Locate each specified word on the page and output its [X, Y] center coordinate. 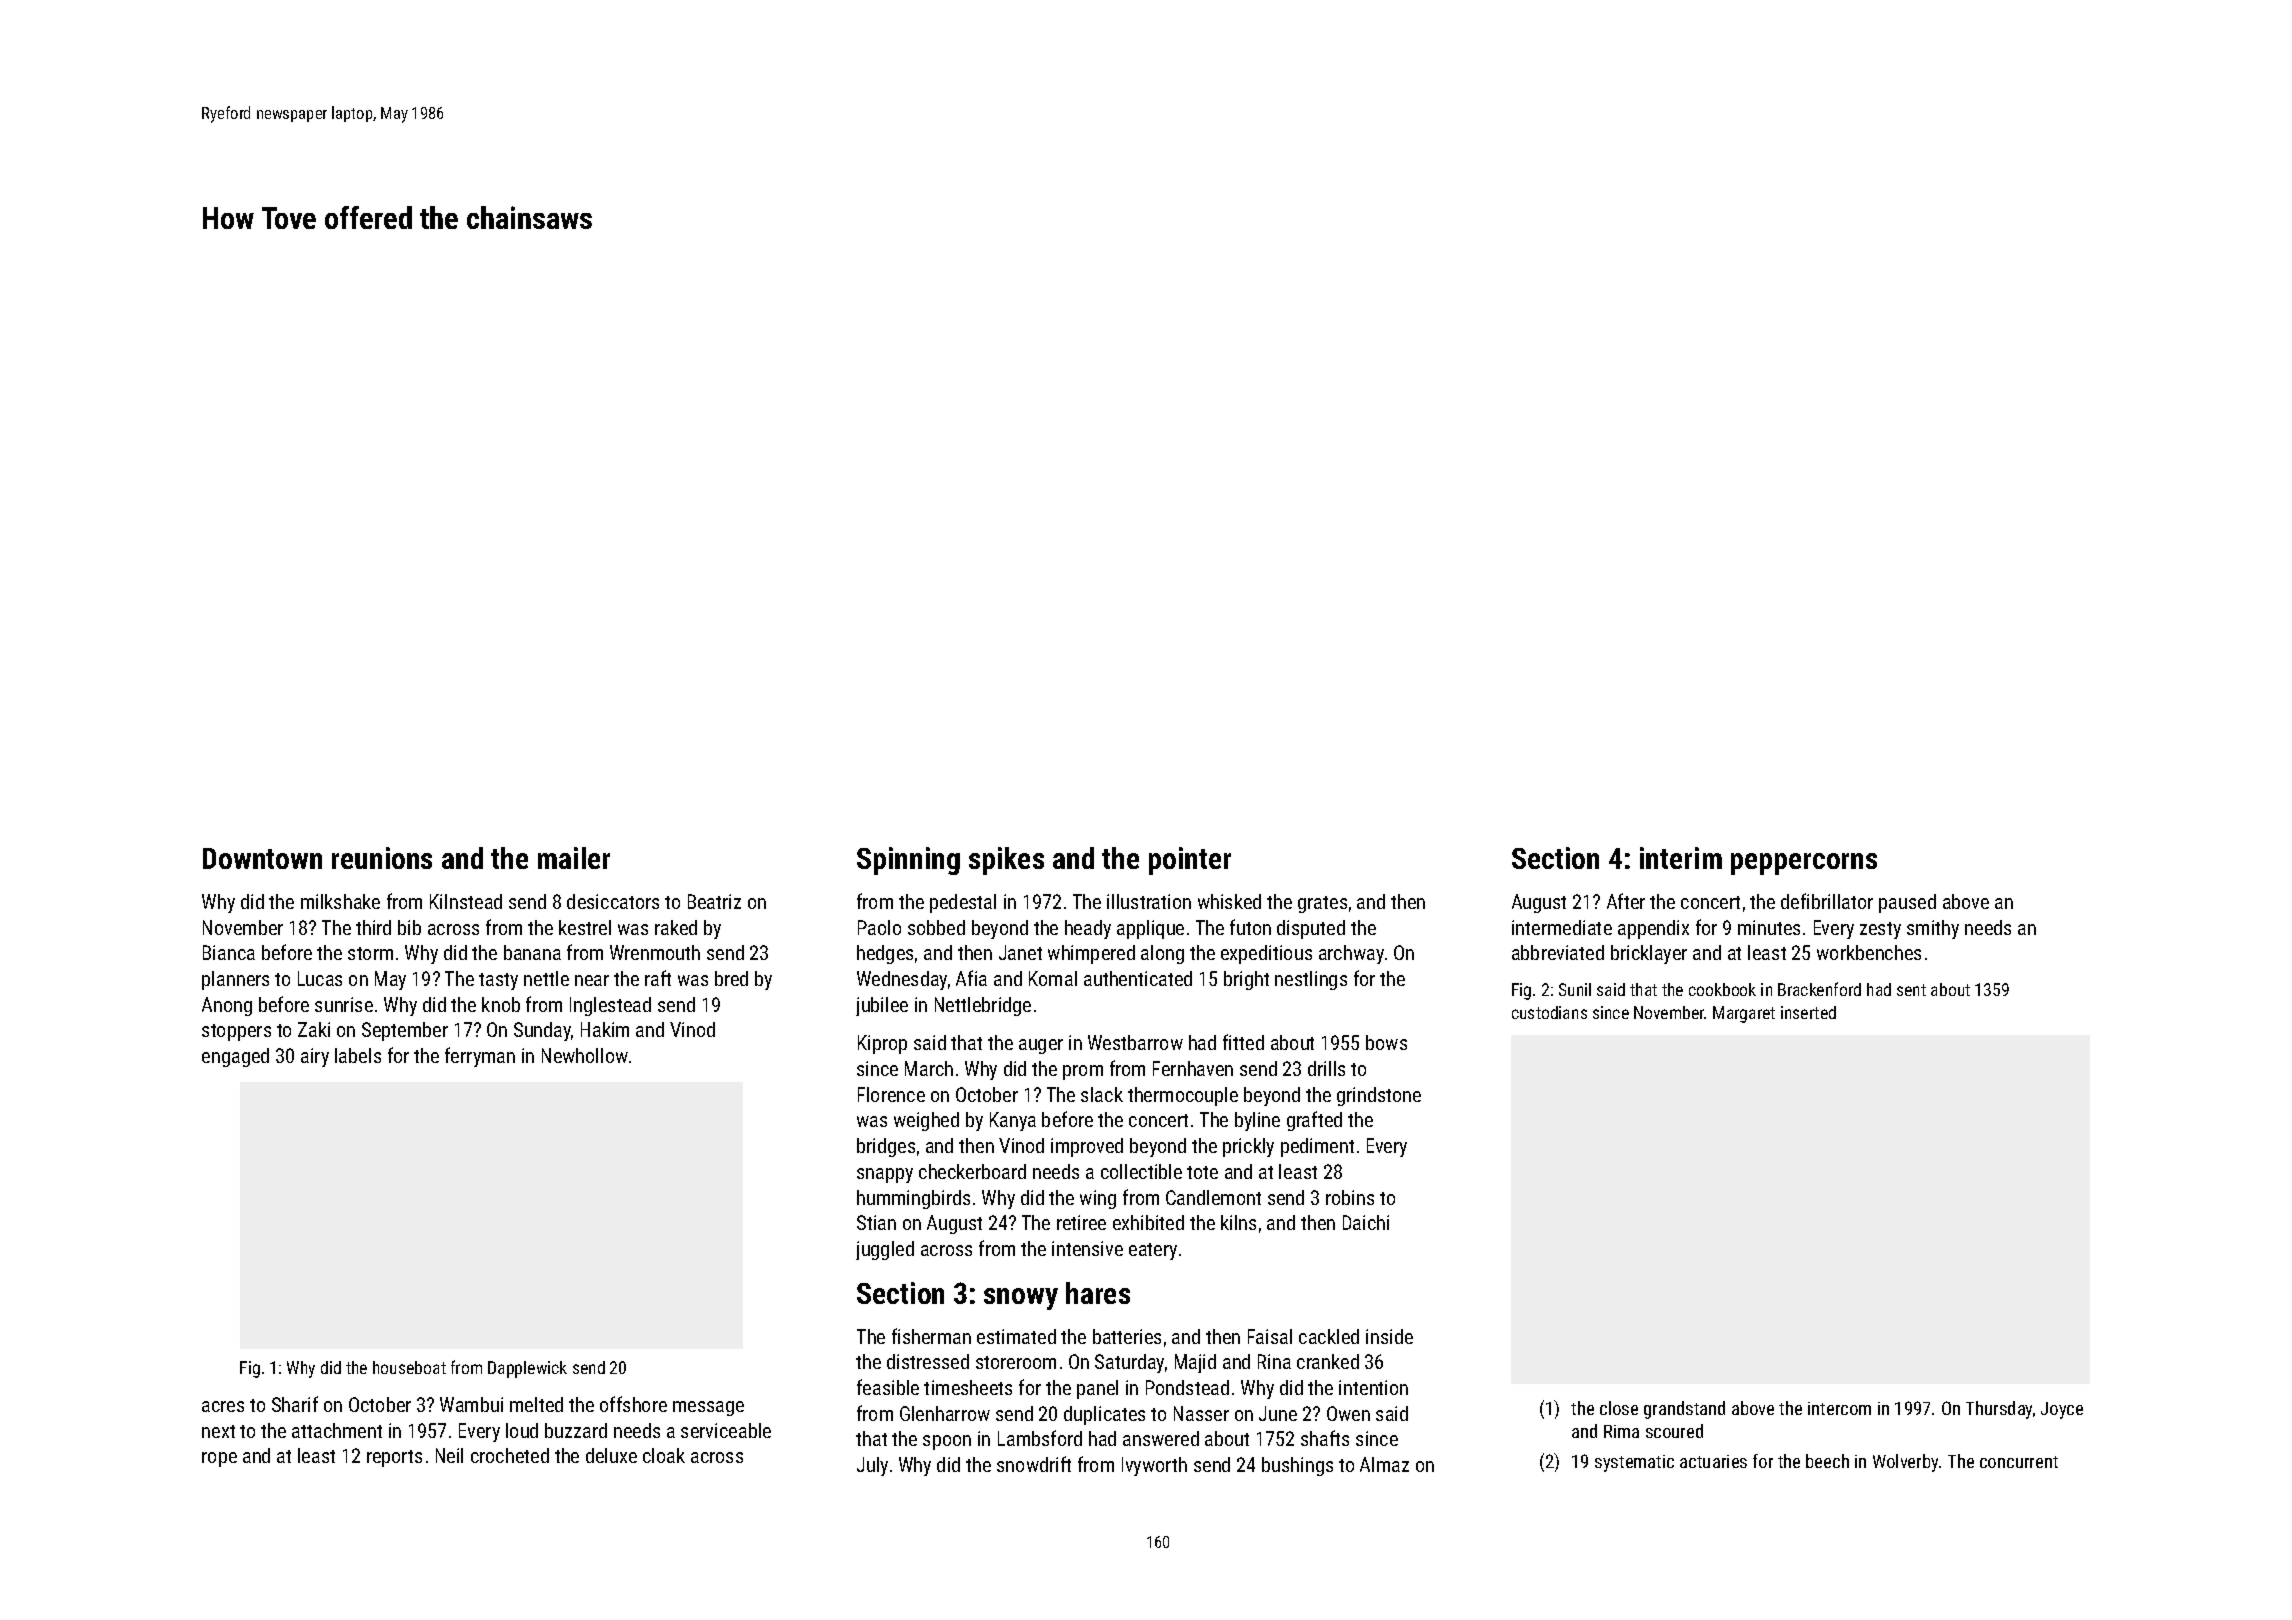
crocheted [510, 1455]
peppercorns [1804, 864]
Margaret [1744, 1014]
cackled [1329, 1336]
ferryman [480, 1057]
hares [1098, 1293]
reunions [382, 858]
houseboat [409, 1367]
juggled [885, 1250]
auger [1041, 1046]
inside [1389, 1336]
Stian [876, 1222]
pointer [1190, 861]
